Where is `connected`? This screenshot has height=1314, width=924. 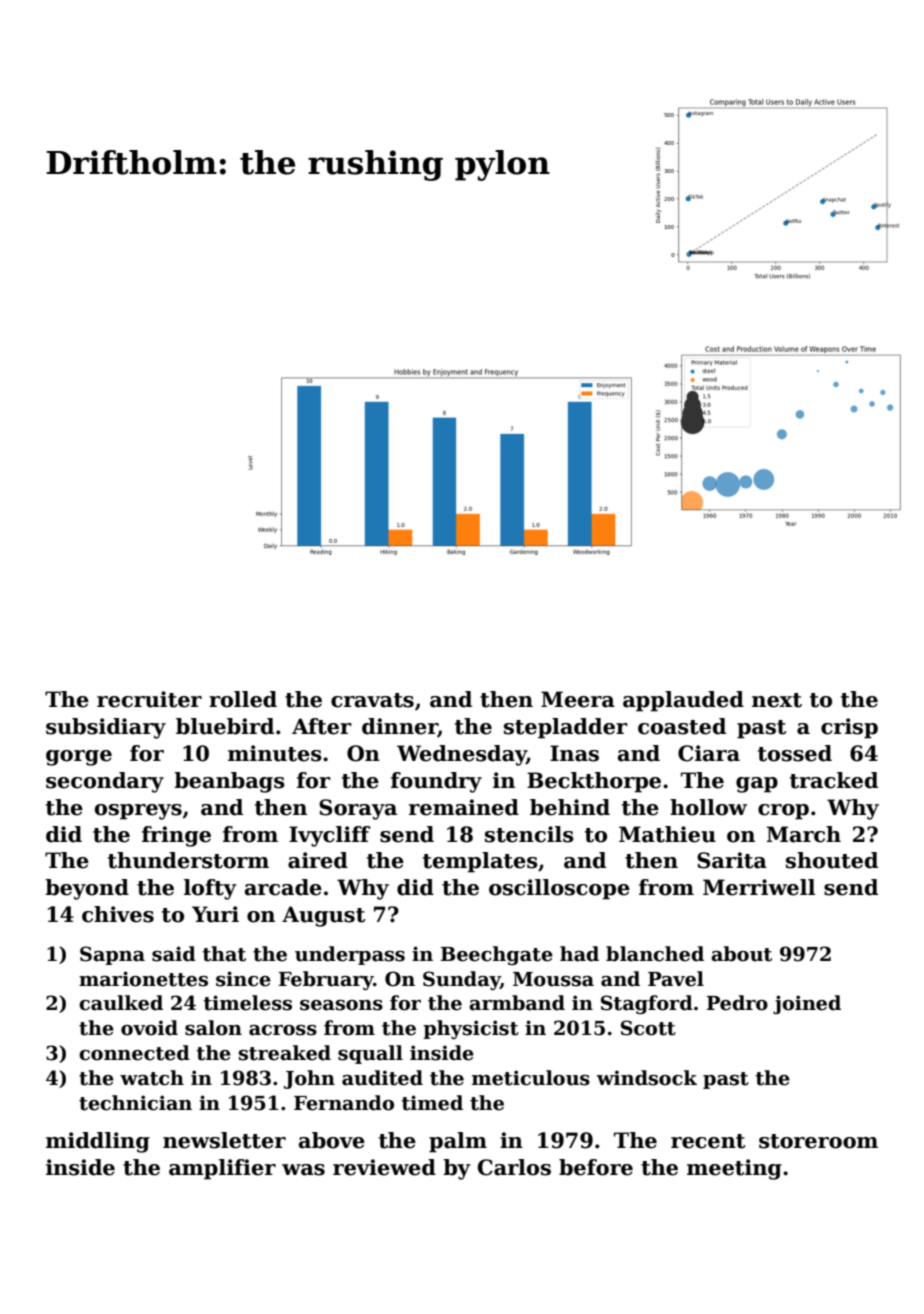
connected is located at coordinates (134, 1053).
